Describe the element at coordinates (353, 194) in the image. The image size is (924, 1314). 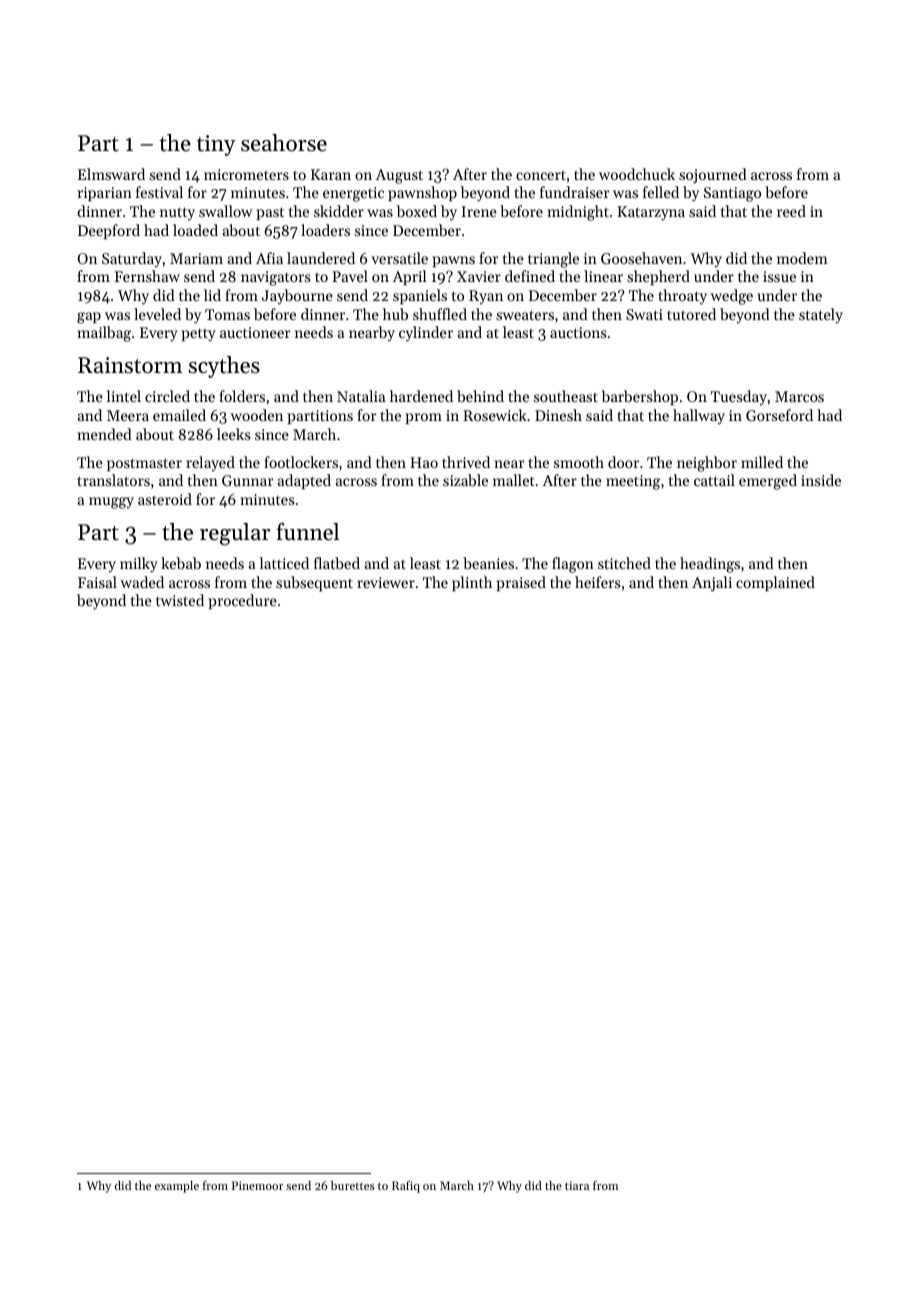
I see `energetic` at that location.
